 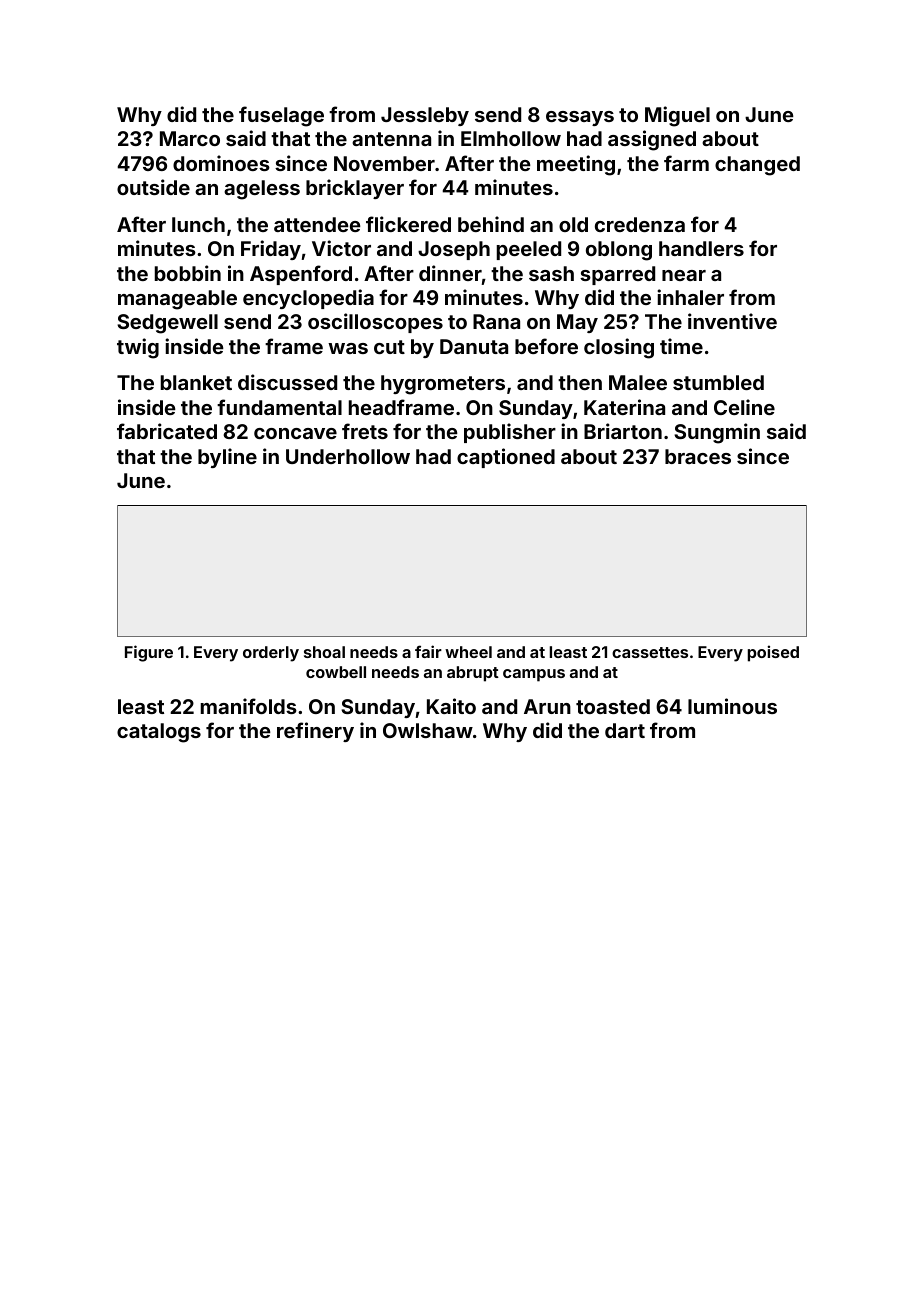 What do you see at coordinates (138, 348) in the screenshot?
I see `twig` at bounding box center [138, 348].
